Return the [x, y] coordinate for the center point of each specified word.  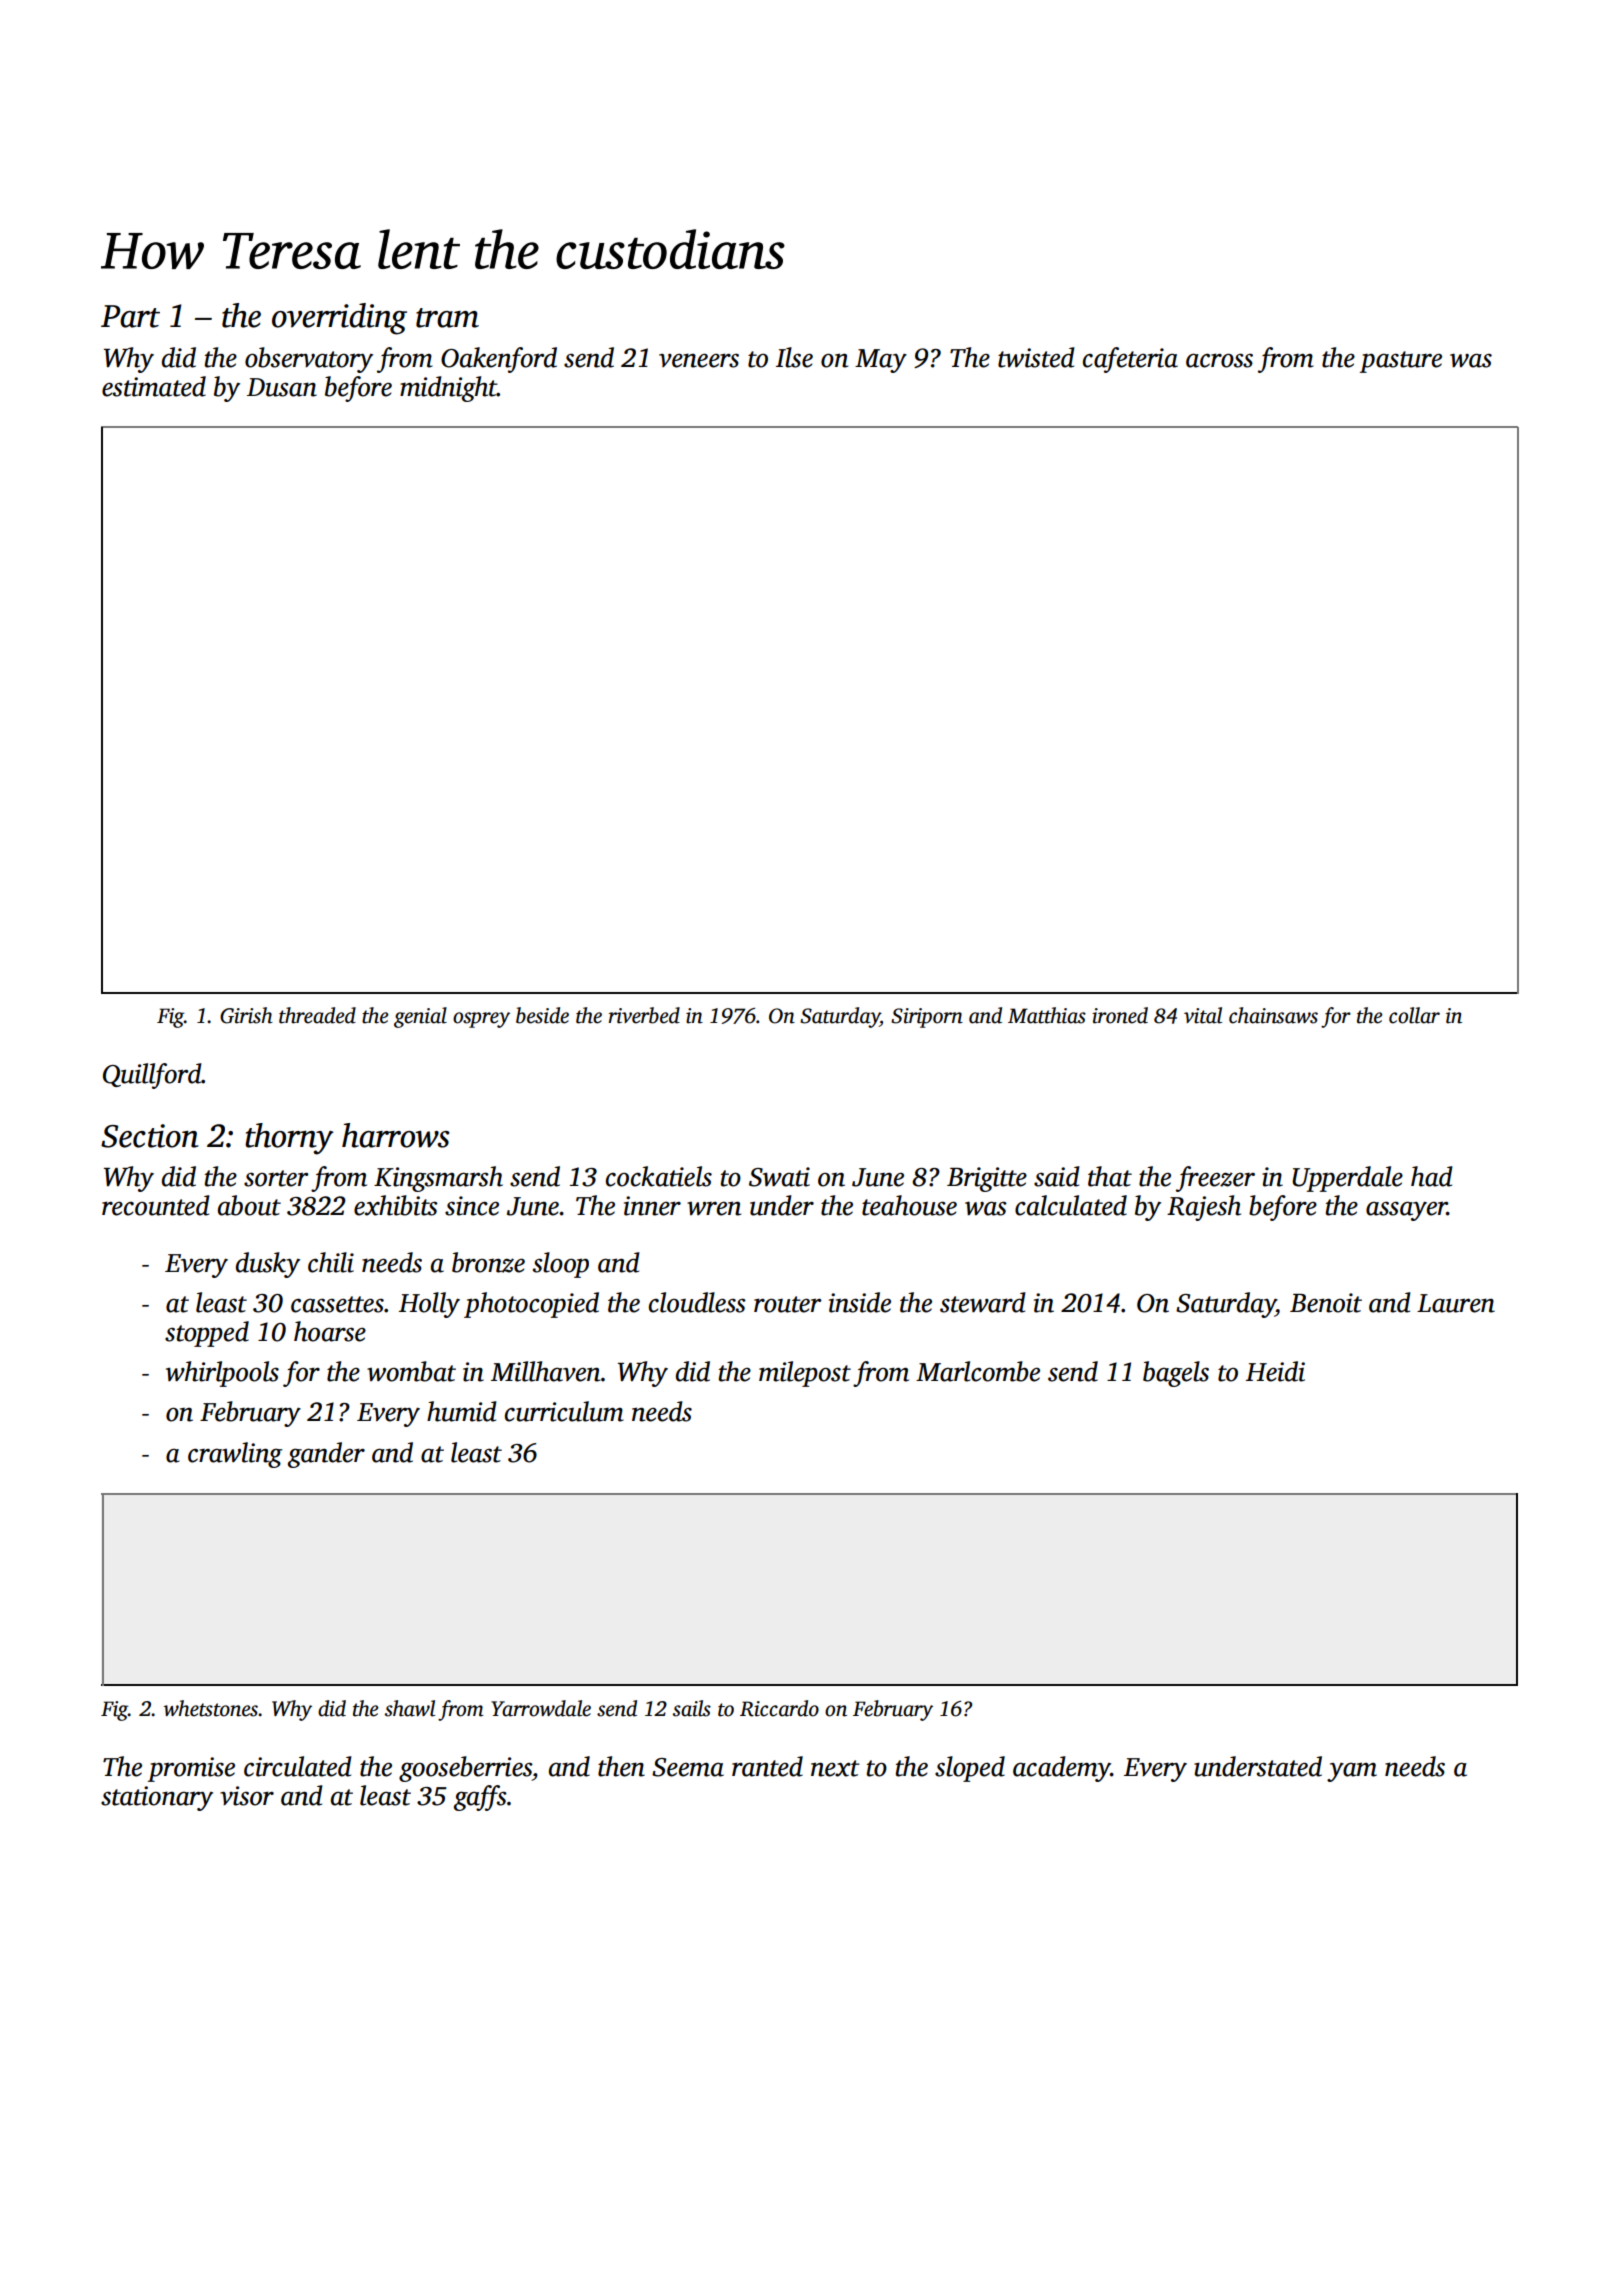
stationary [157, 1798]
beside [542, 1015]
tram [447, 318]
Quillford [152, 1076]
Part [130, 316]
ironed [1120, 1015]
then [621, 1766]
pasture [1401, 362]
